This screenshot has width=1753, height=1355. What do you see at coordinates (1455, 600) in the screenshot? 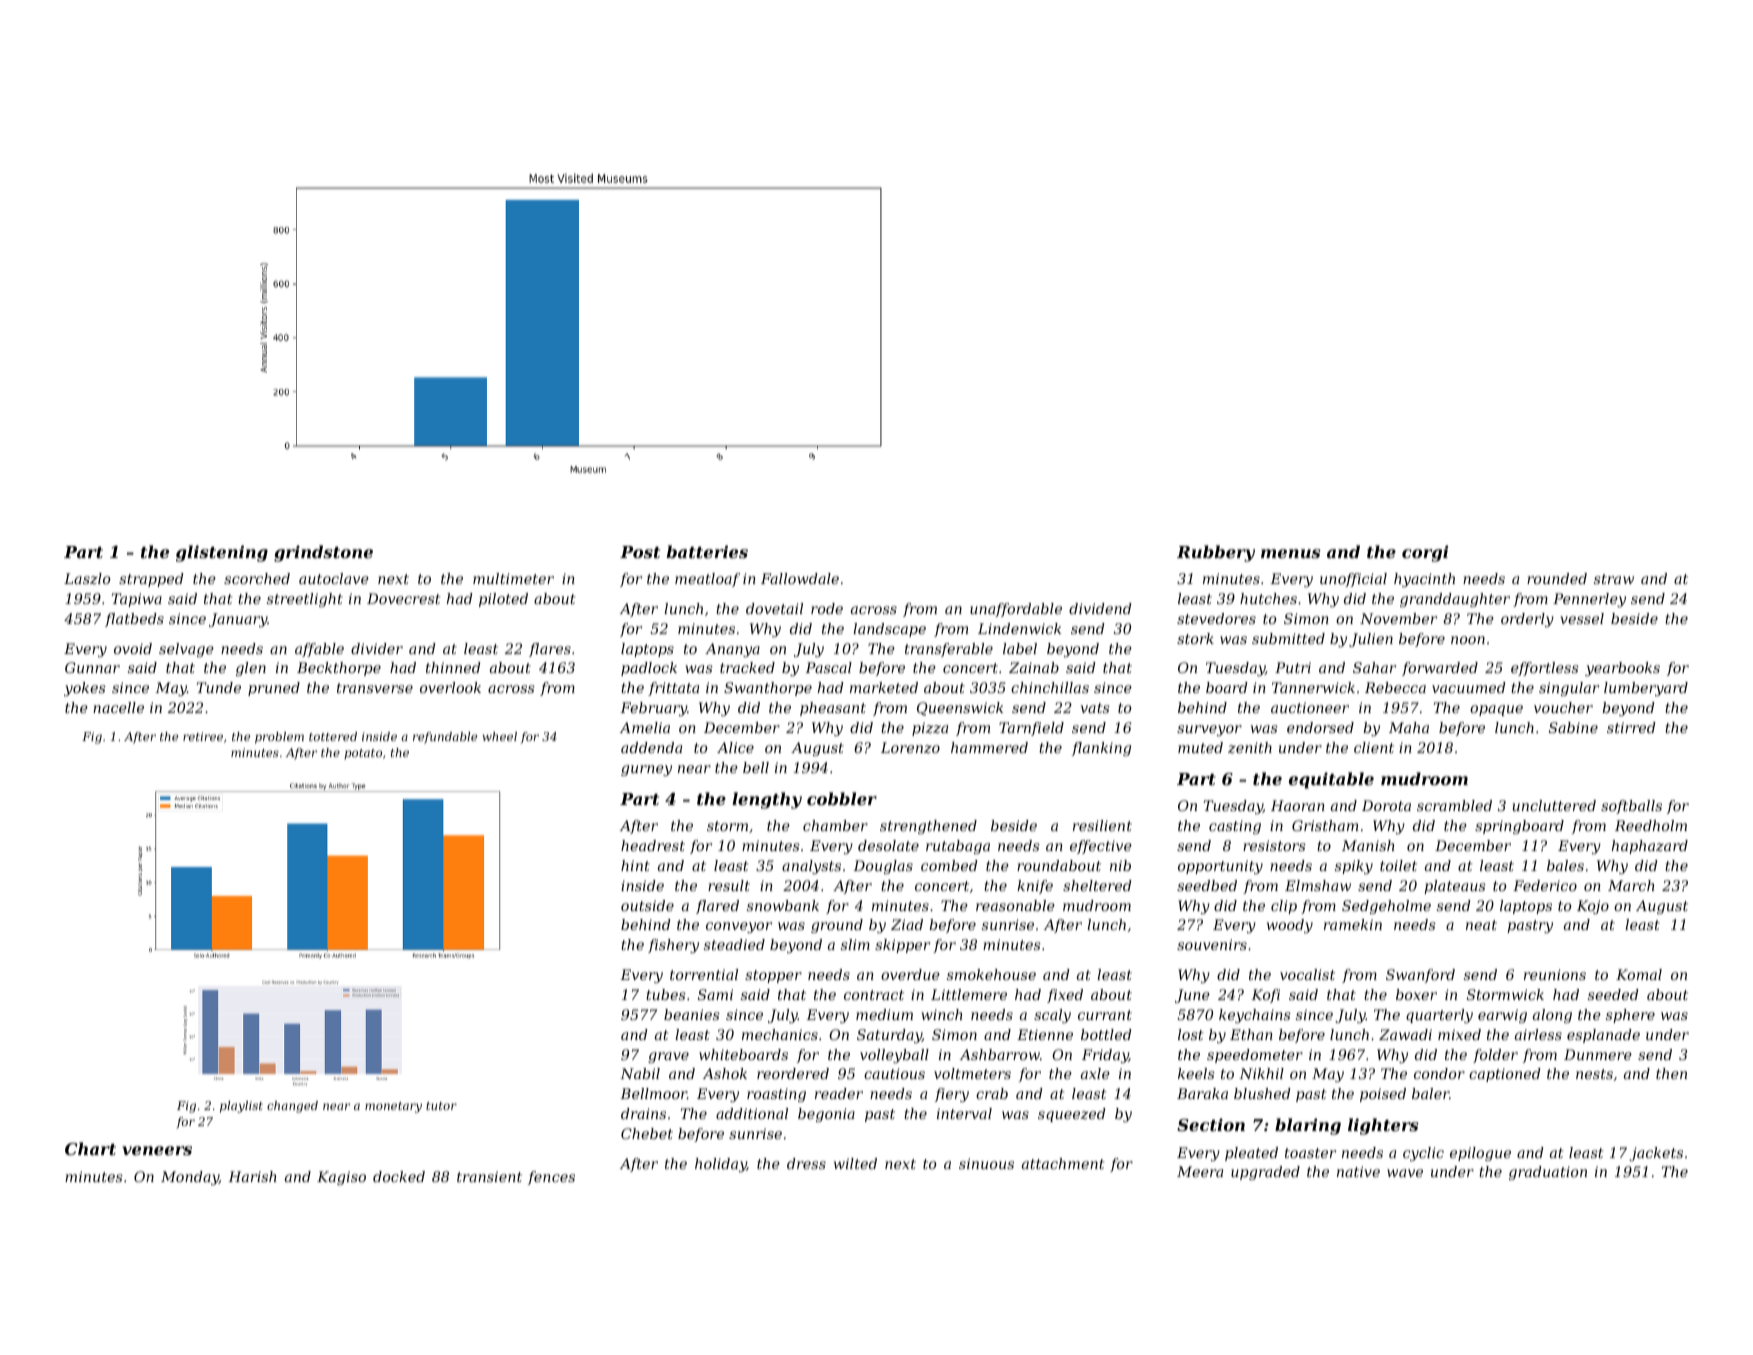
I see `granddaughter` at bounding box center [1455, 600].
